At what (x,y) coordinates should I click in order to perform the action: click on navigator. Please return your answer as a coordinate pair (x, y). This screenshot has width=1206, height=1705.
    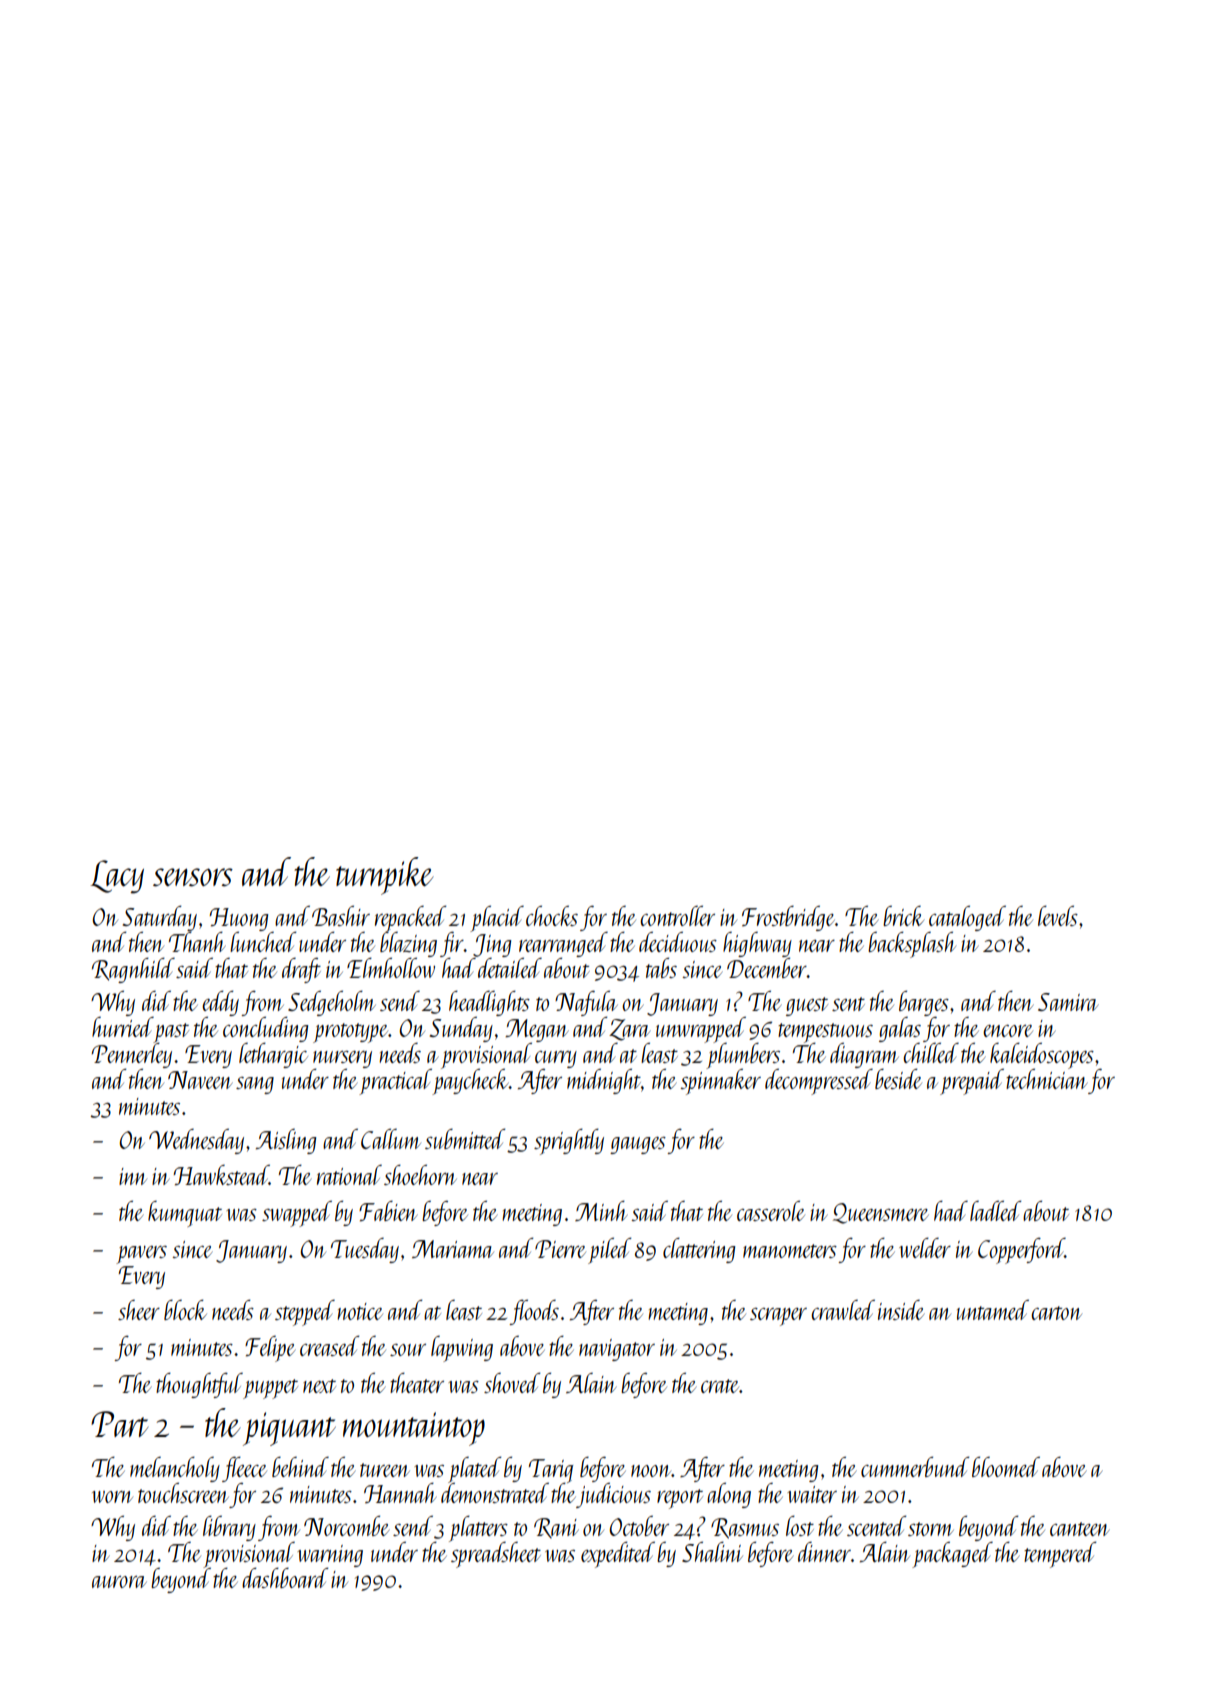
    Looking at the image, I should click on (617, 1350).
